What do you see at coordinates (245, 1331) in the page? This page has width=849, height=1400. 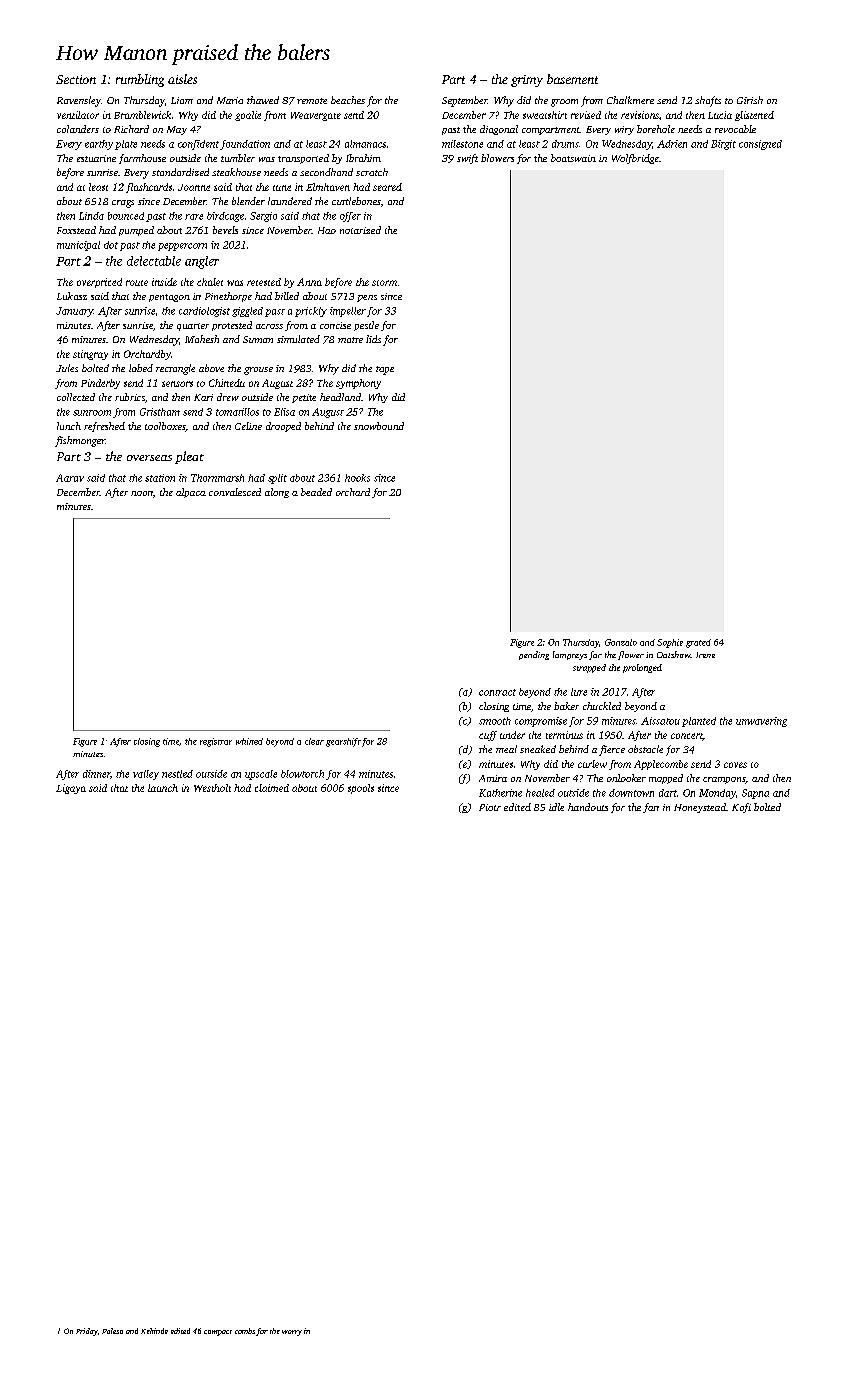 I see `combs` at bounding box center [245, 1331].
